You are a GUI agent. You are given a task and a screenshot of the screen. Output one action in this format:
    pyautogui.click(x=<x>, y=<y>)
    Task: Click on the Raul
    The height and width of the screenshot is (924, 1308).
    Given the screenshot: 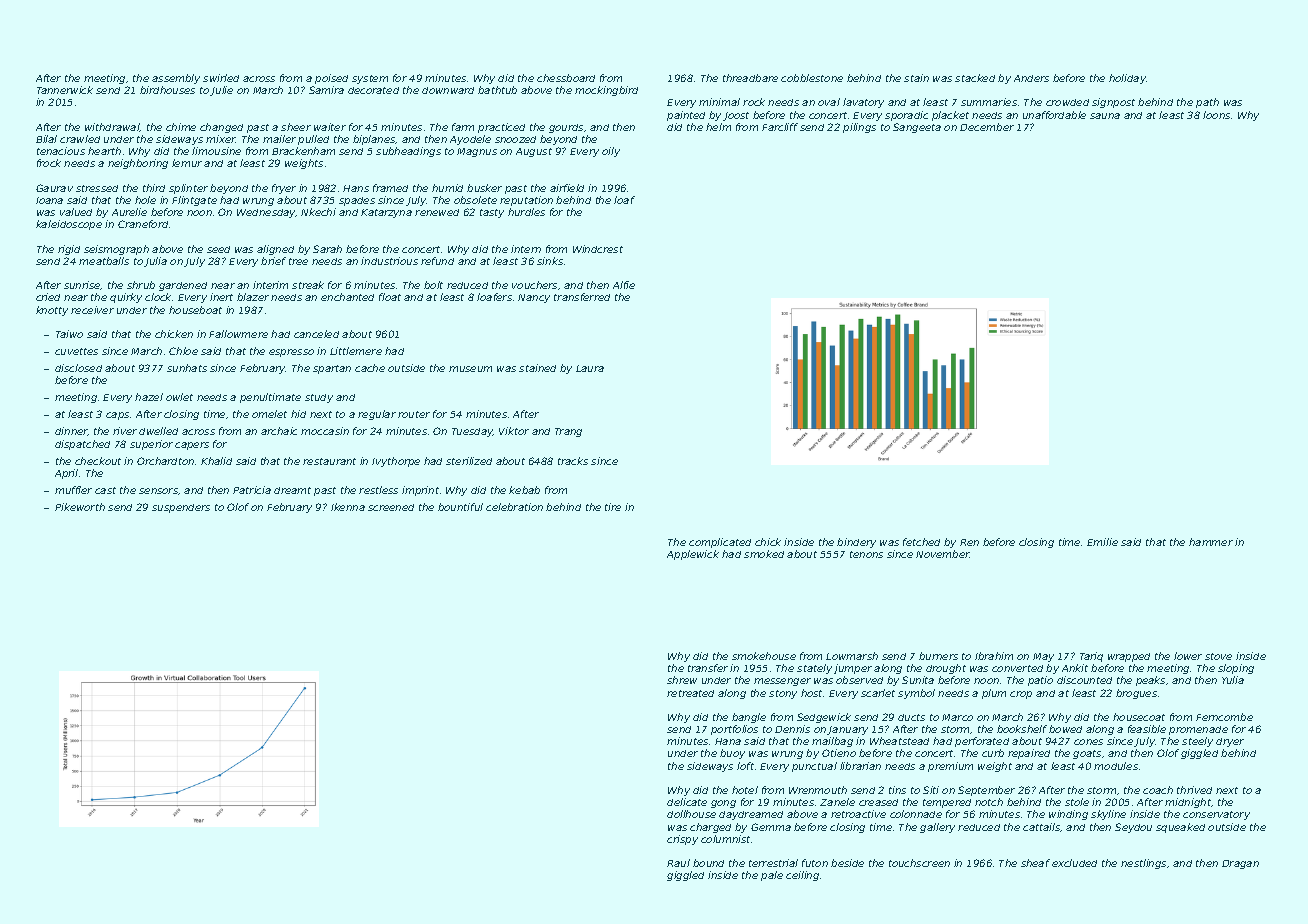 What is the action you would take?
    pyautogui.click(x=678, y=863)
